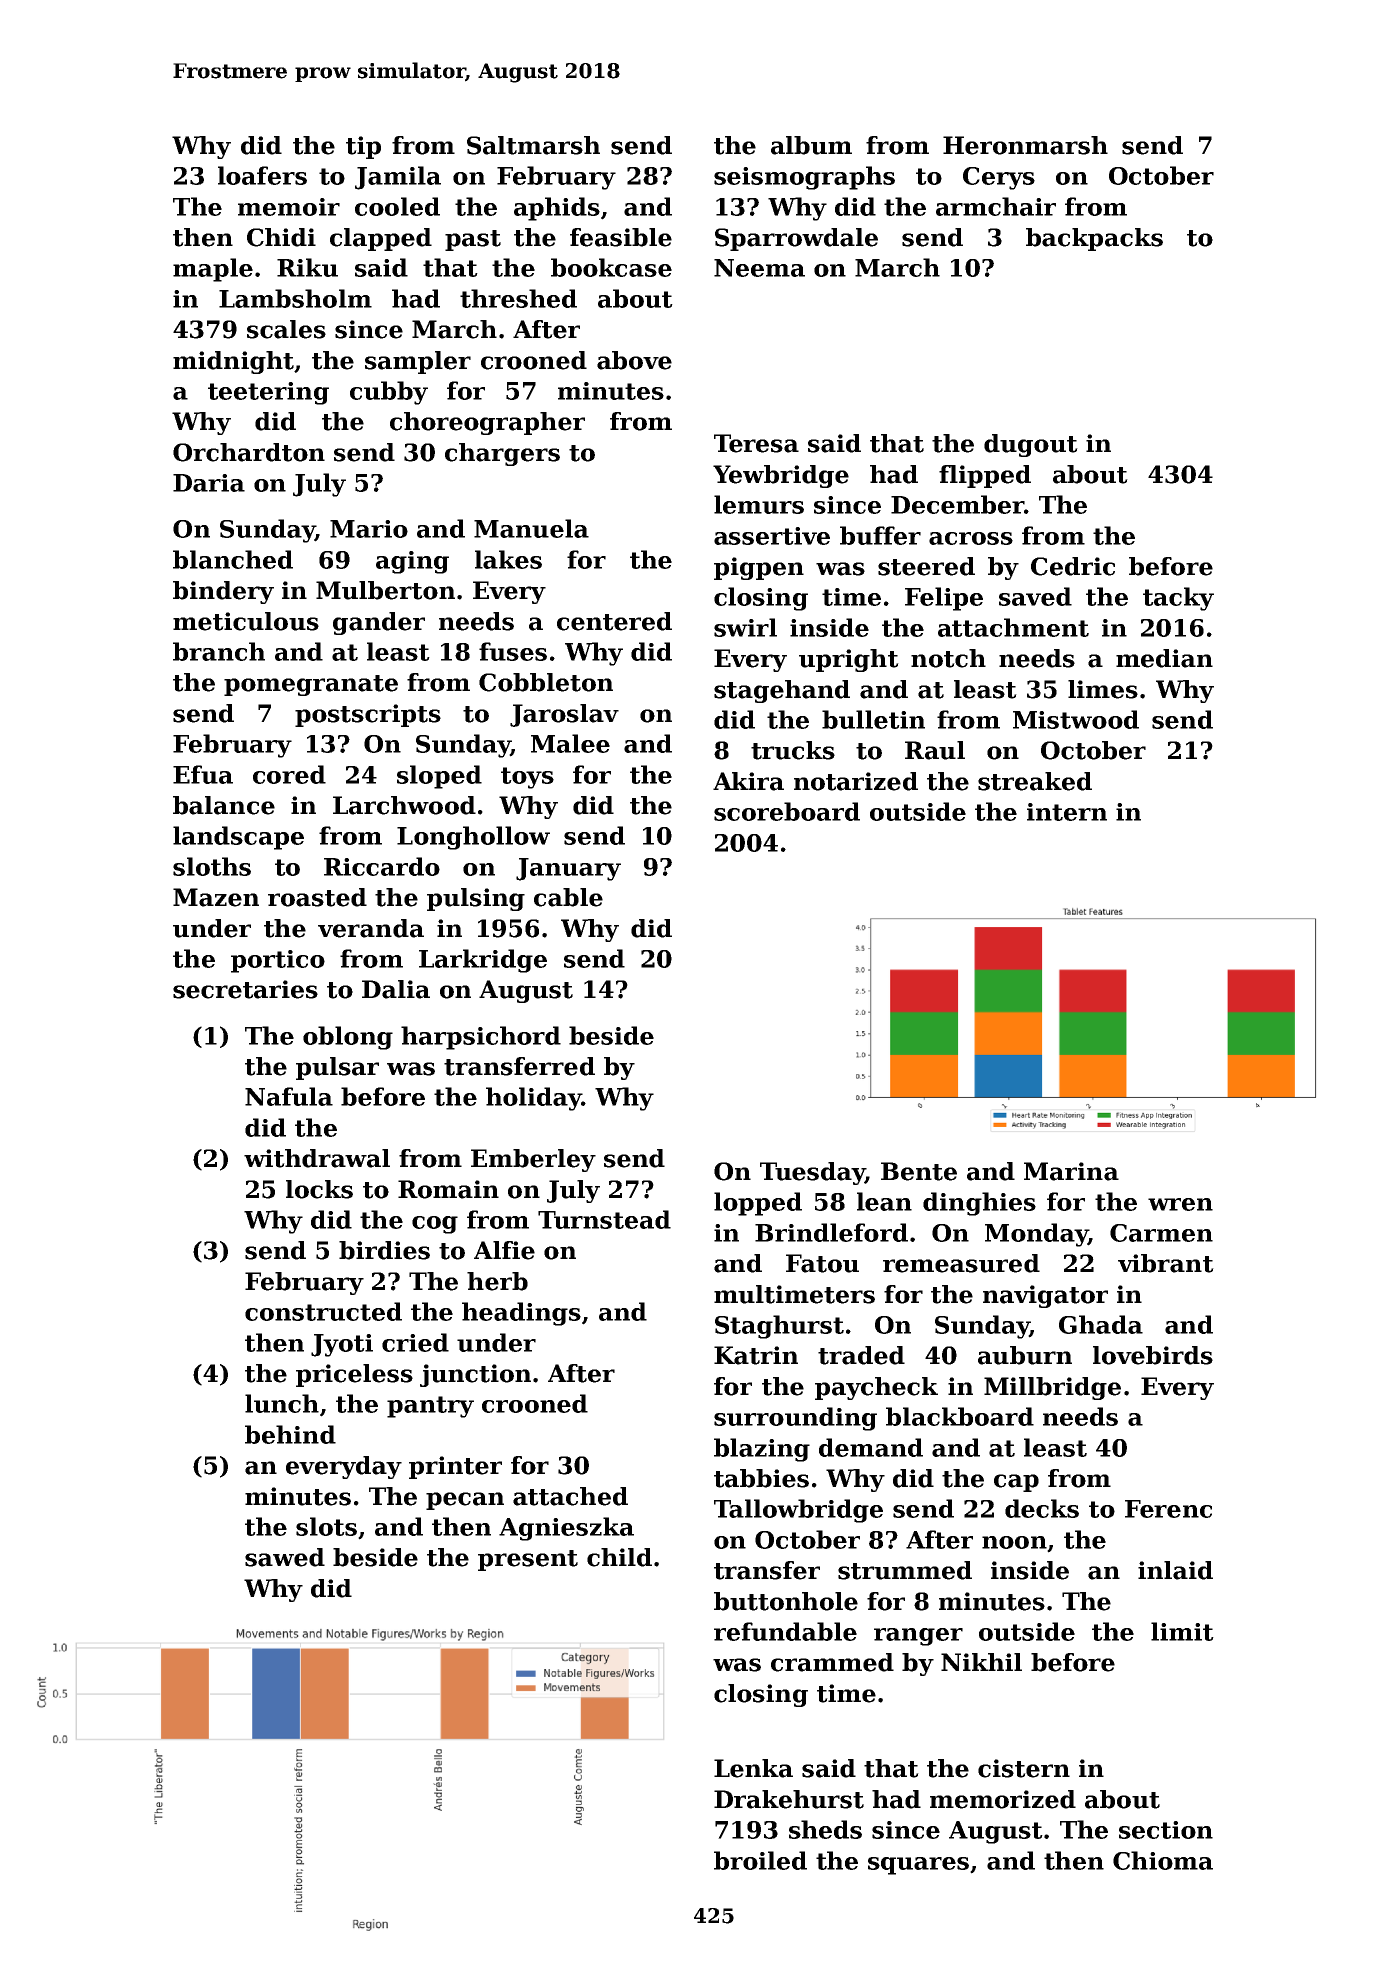  What do you see at coordinates (756, 443) in the screenshot?
I see `Teresa` at bounding box center [756, 443].
